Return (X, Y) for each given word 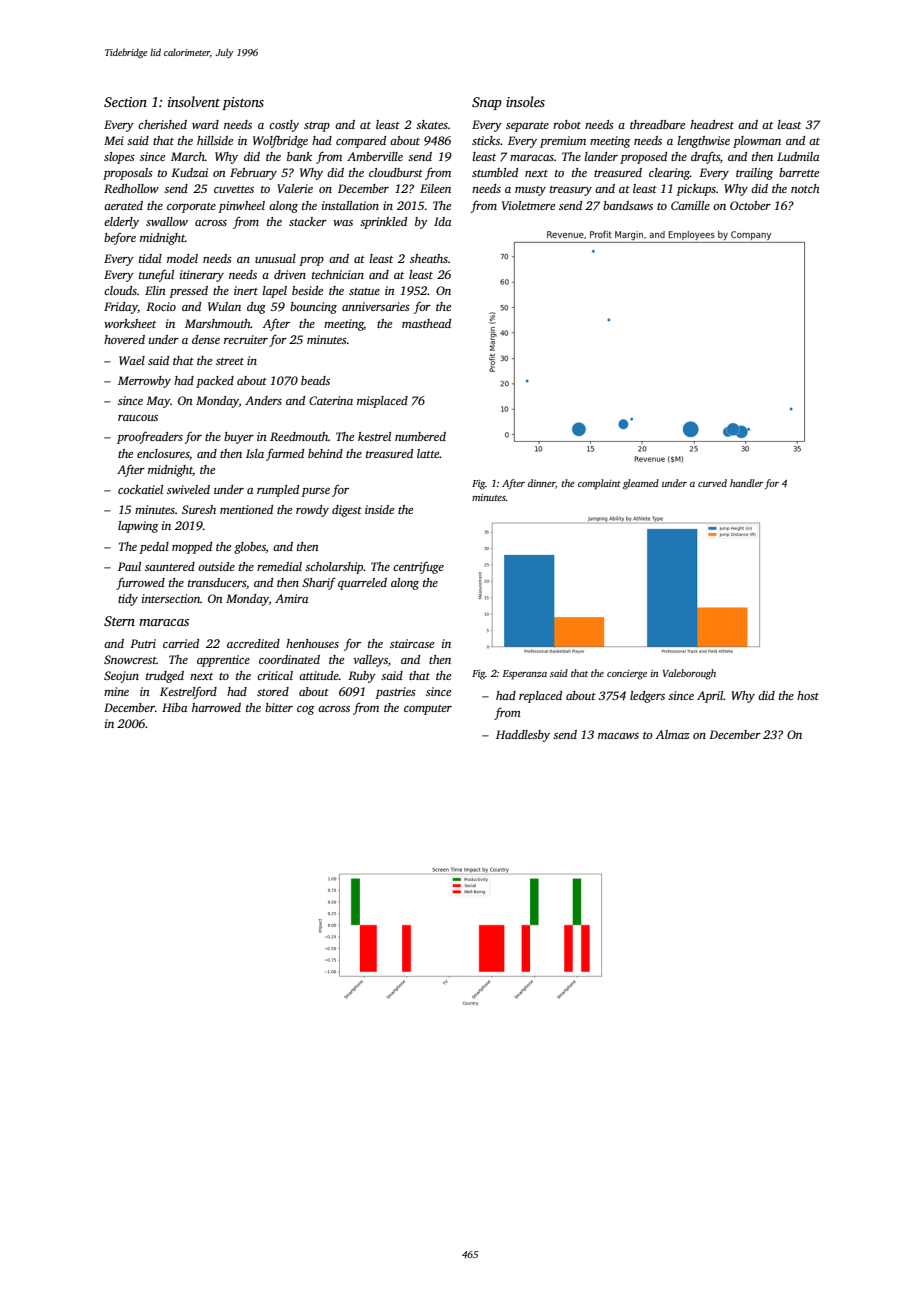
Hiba (174, 707)
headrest (712, 124)
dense (206, 339)
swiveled (188, 489)
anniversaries (376, 306)
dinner (542, 484)
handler (747, 483)
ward (205, 124)
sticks (486, 140)
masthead (426, 323)
